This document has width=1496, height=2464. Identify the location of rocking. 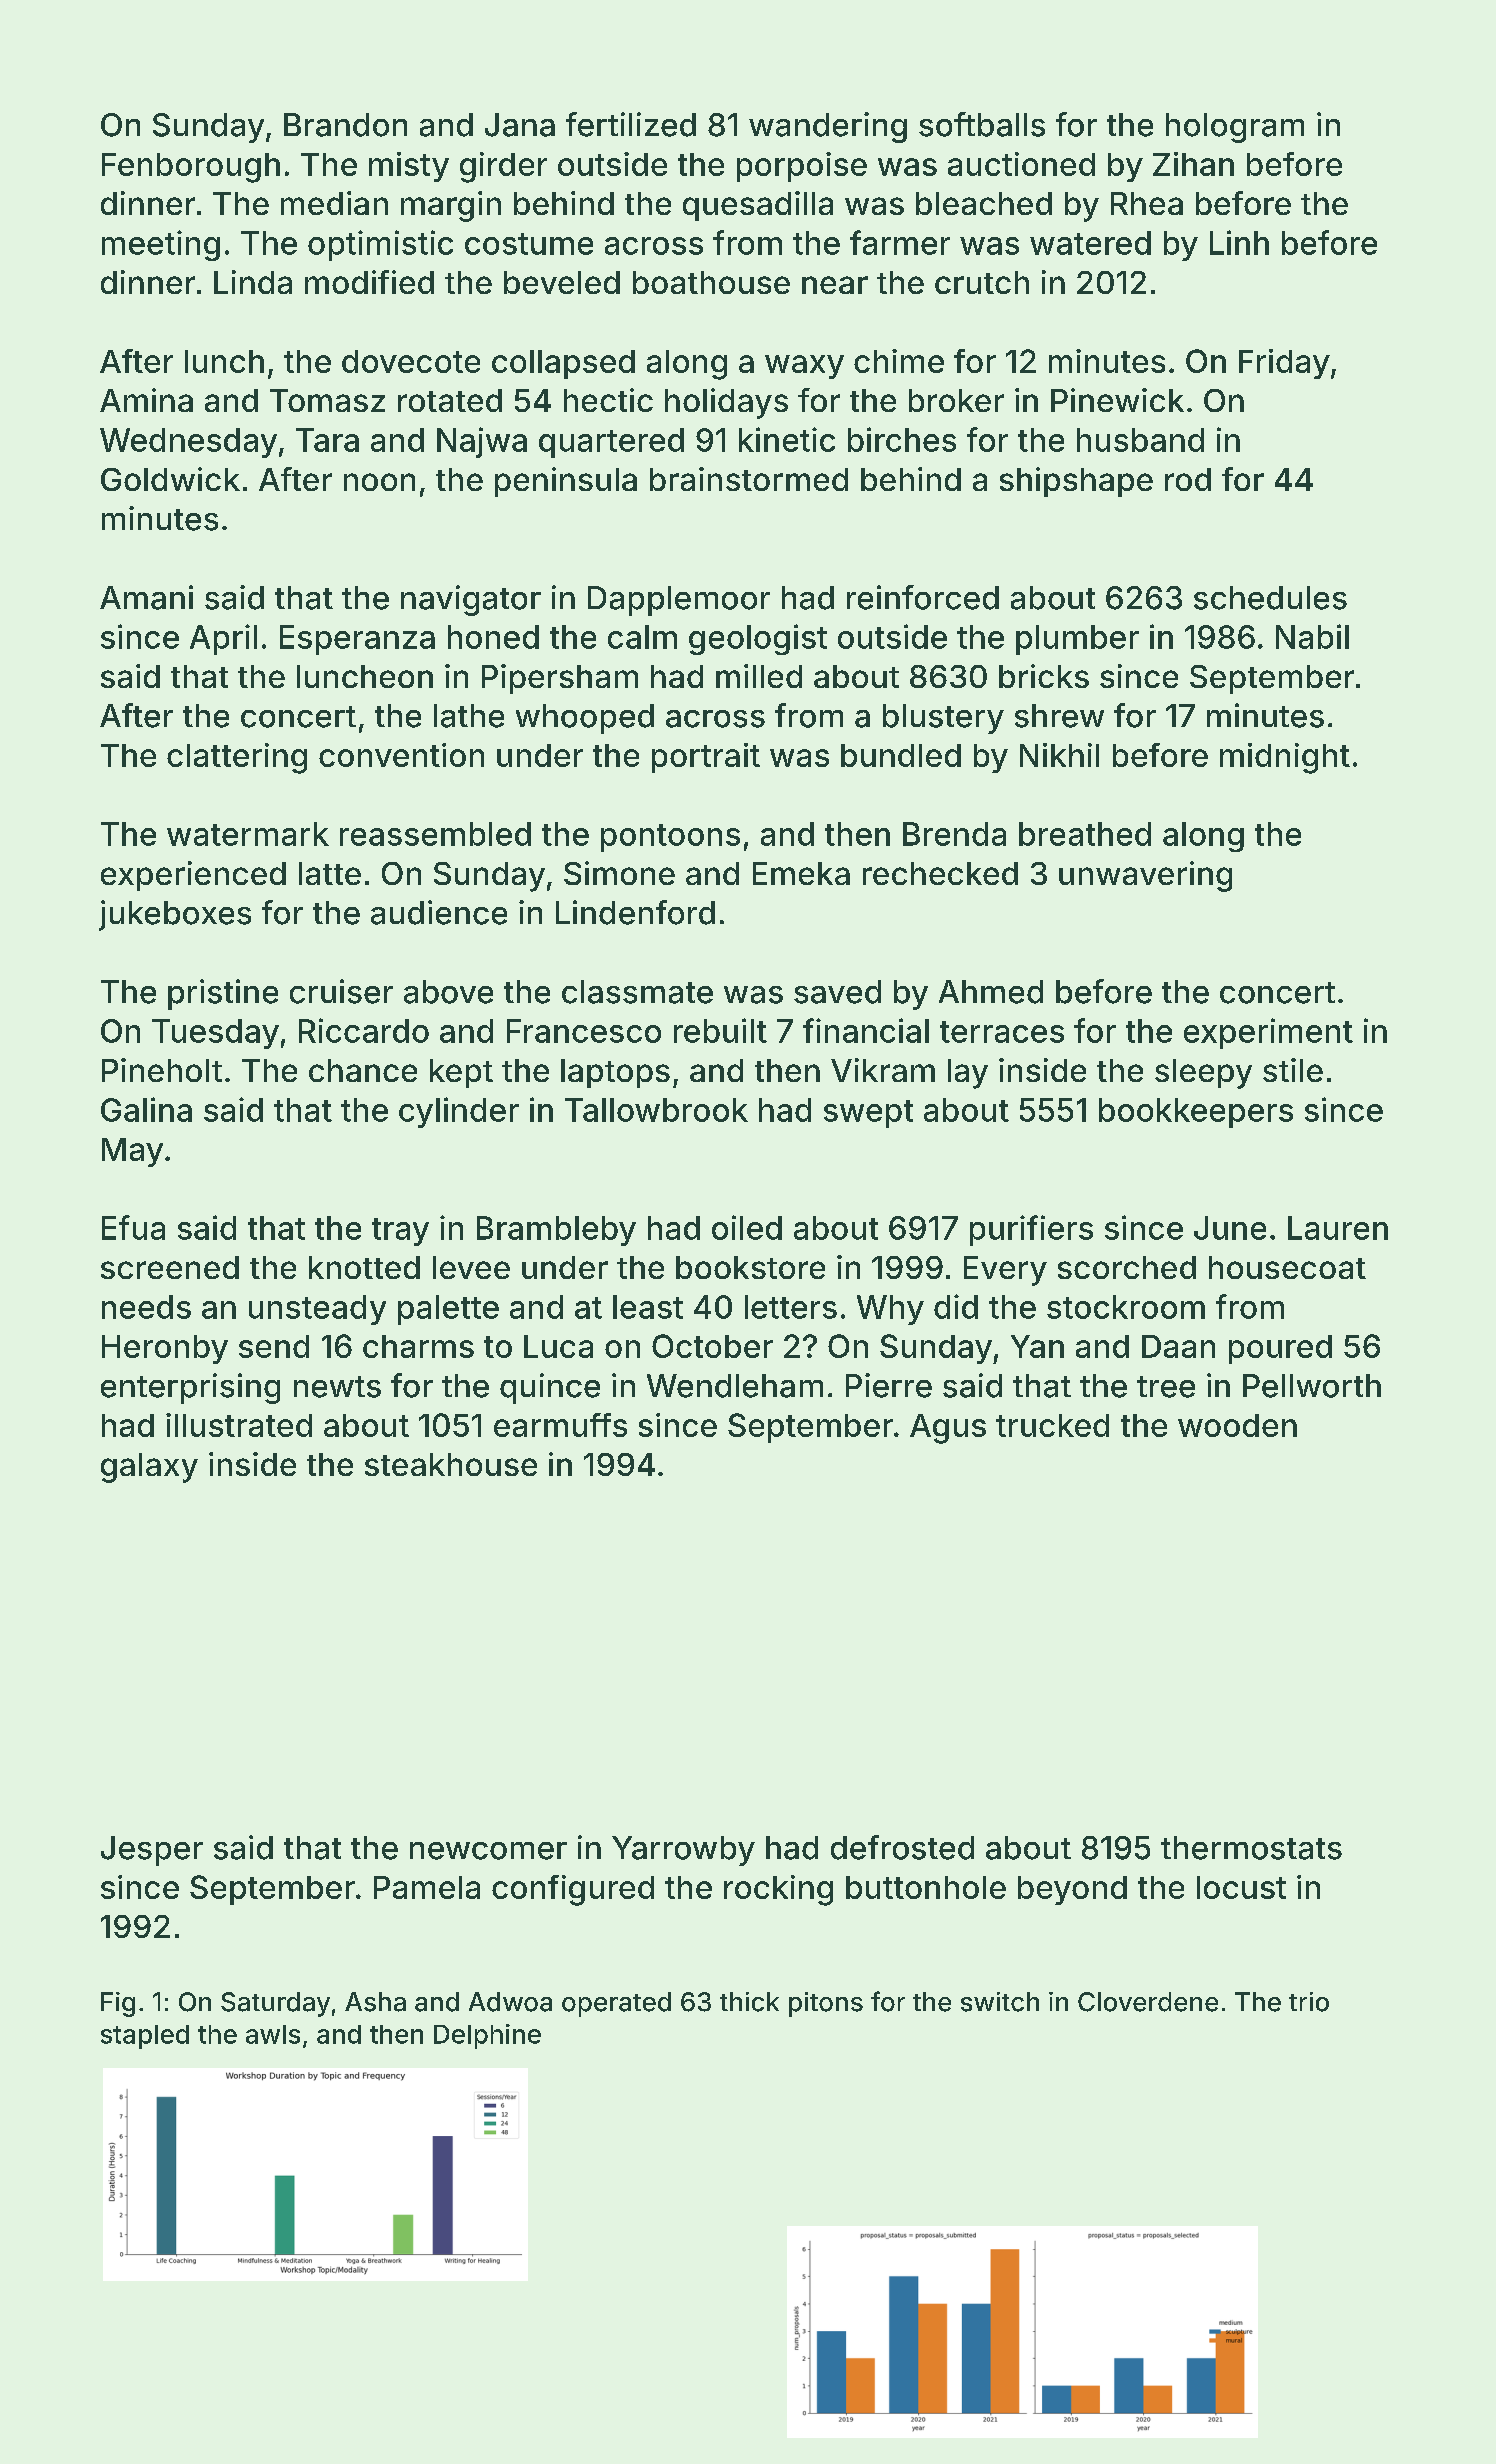
(778, 1890).
